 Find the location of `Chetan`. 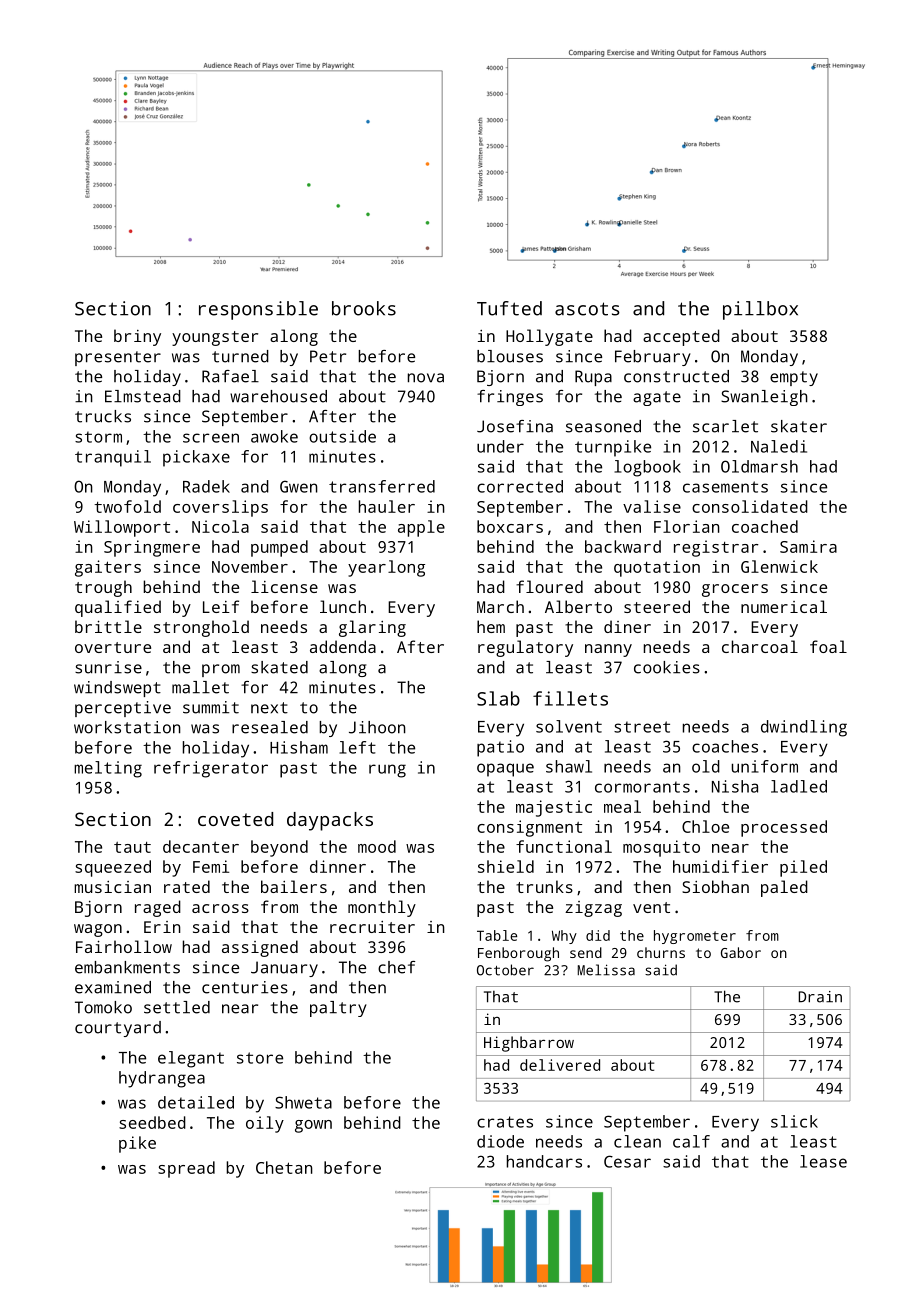

Chetan is located at coordinates (284, 1167).
